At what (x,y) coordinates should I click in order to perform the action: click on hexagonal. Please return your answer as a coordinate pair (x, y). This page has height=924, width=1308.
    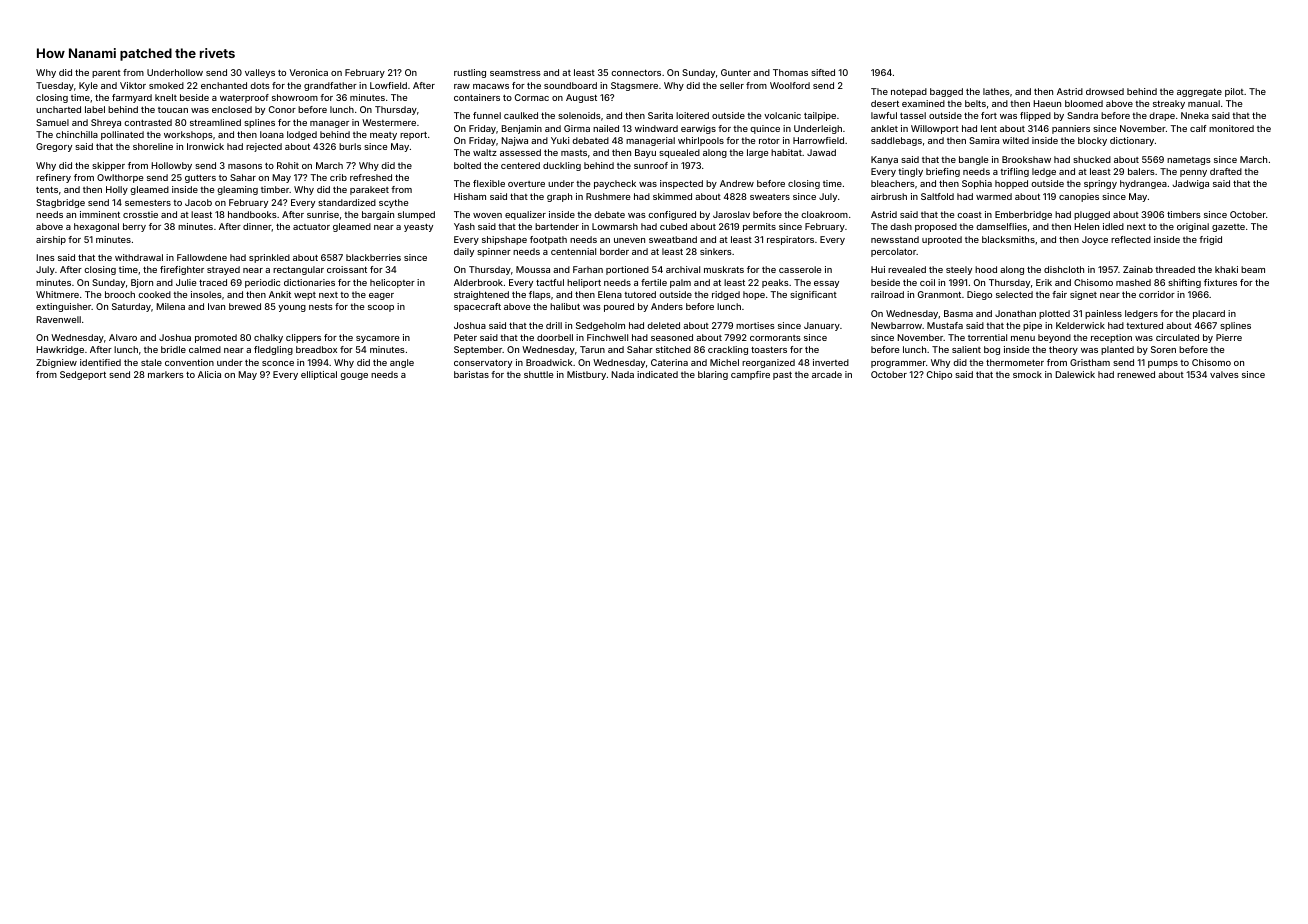
    Looking at the image, I should click on (96, 227).
